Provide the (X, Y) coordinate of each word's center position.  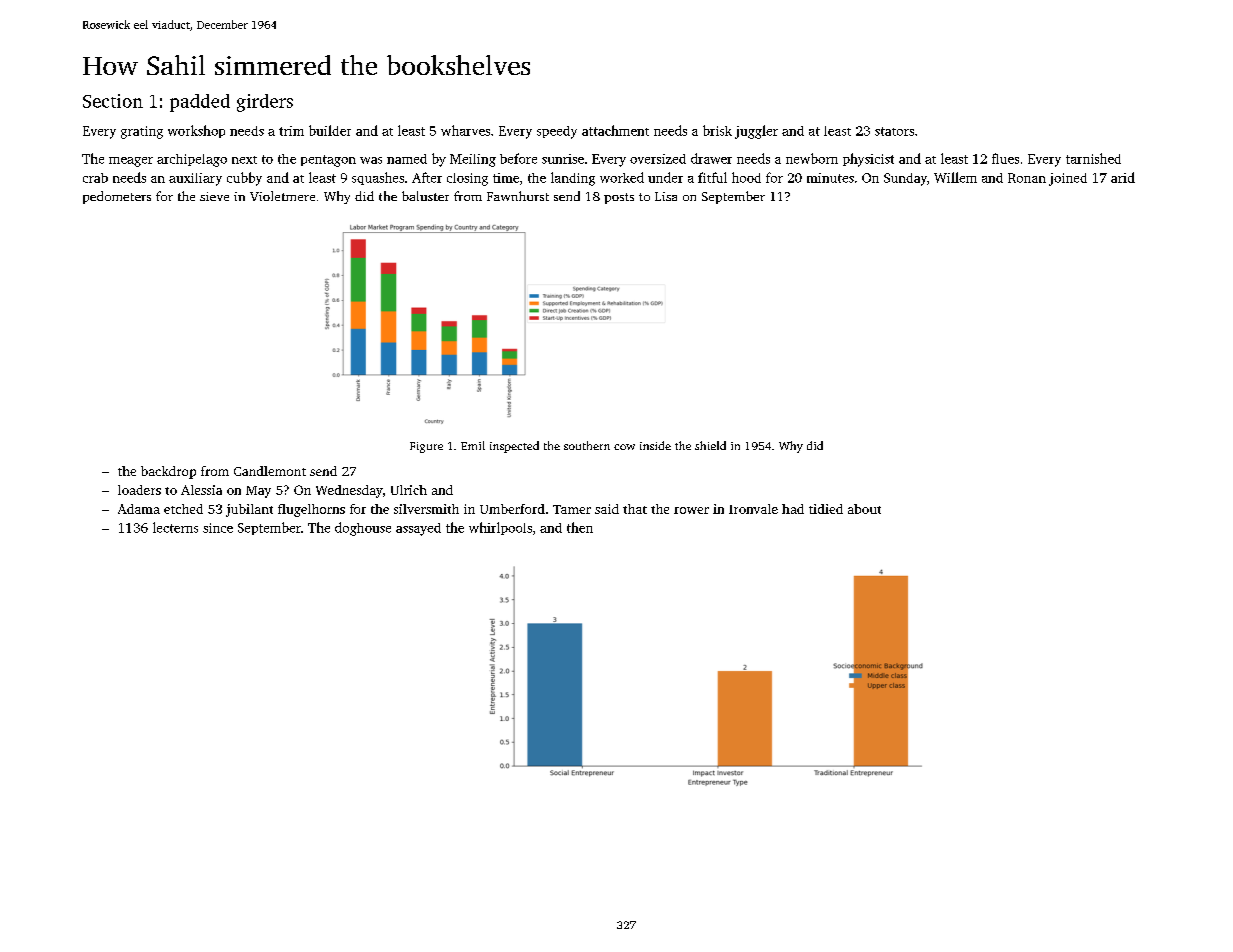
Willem (955, 177)
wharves (465, 130)
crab (95, 178)
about (864, 509)
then (580, 527)
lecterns (175, 527)
